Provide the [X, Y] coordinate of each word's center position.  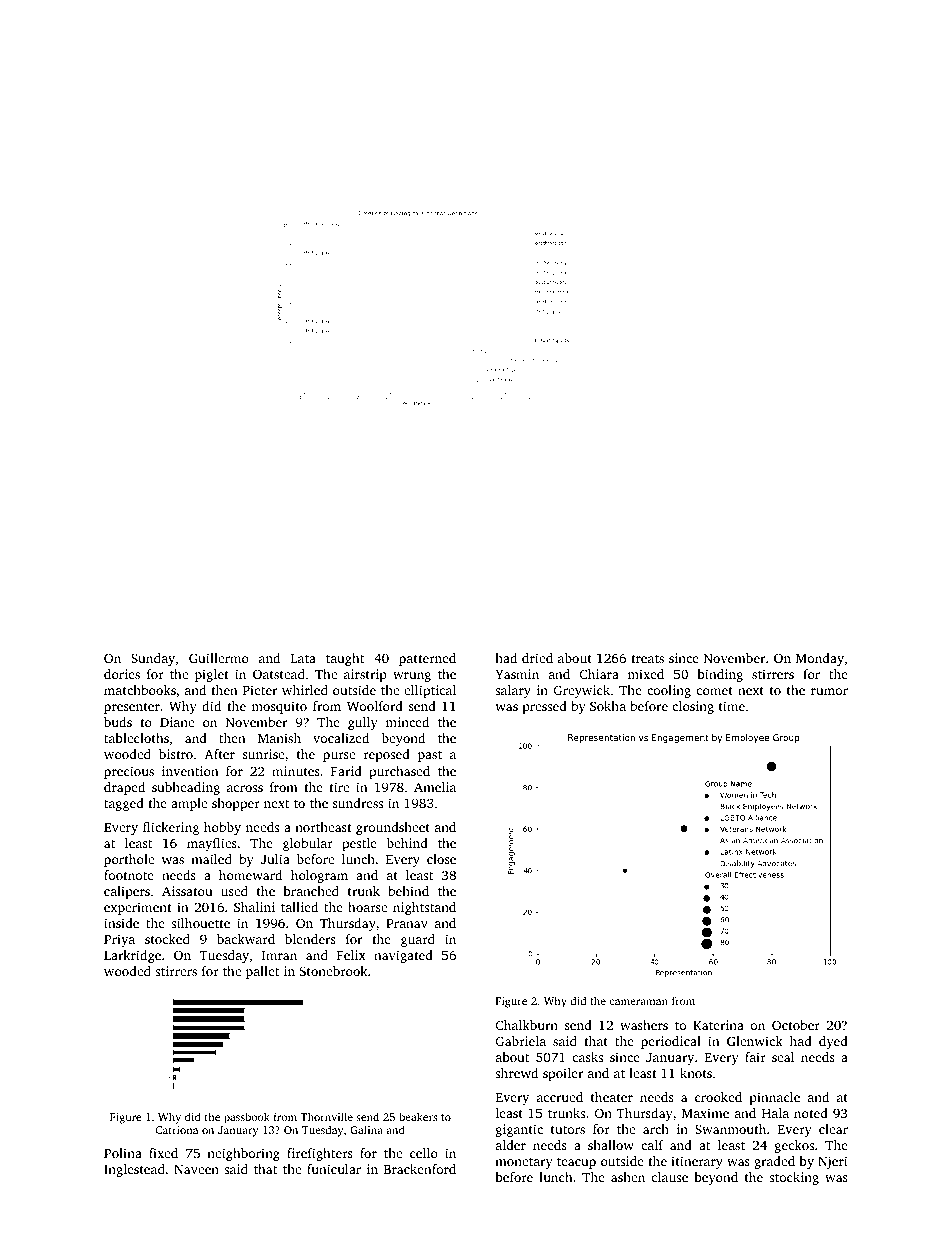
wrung [412, 677]
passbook [247, 1118]
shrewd [516, 1073]
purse [339, 757]
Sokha [608, 706]
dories [122, 674]
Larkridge [132, 956]
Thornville [326, 1116]
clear [833, 1129]
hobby [222, 828]
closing [693, 707]
